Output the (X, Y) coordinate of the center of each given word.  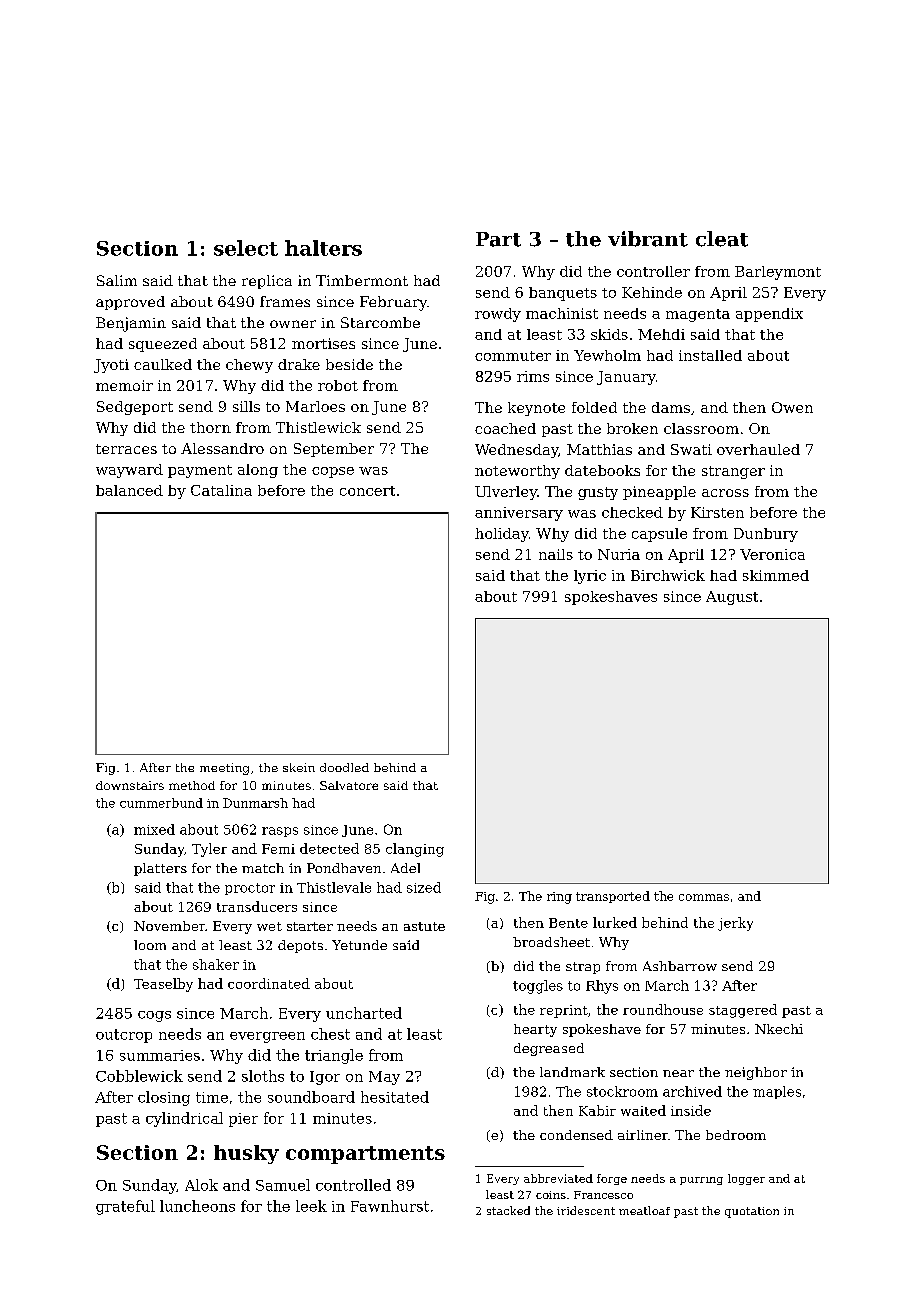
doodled (344, 767)
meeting (224, 769)
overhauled (758, 449)
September (334, 450)
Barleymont (778, 273)
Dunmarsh (255, 803)
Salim (117, 280)
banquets (563, 294)
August (732, 598)
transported (613, 897)
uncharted (364, 1013)
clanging (415, 850)
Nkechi (779, 1029)
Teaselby (163, 985)
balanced (129, 490)
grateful (125, 1207)
